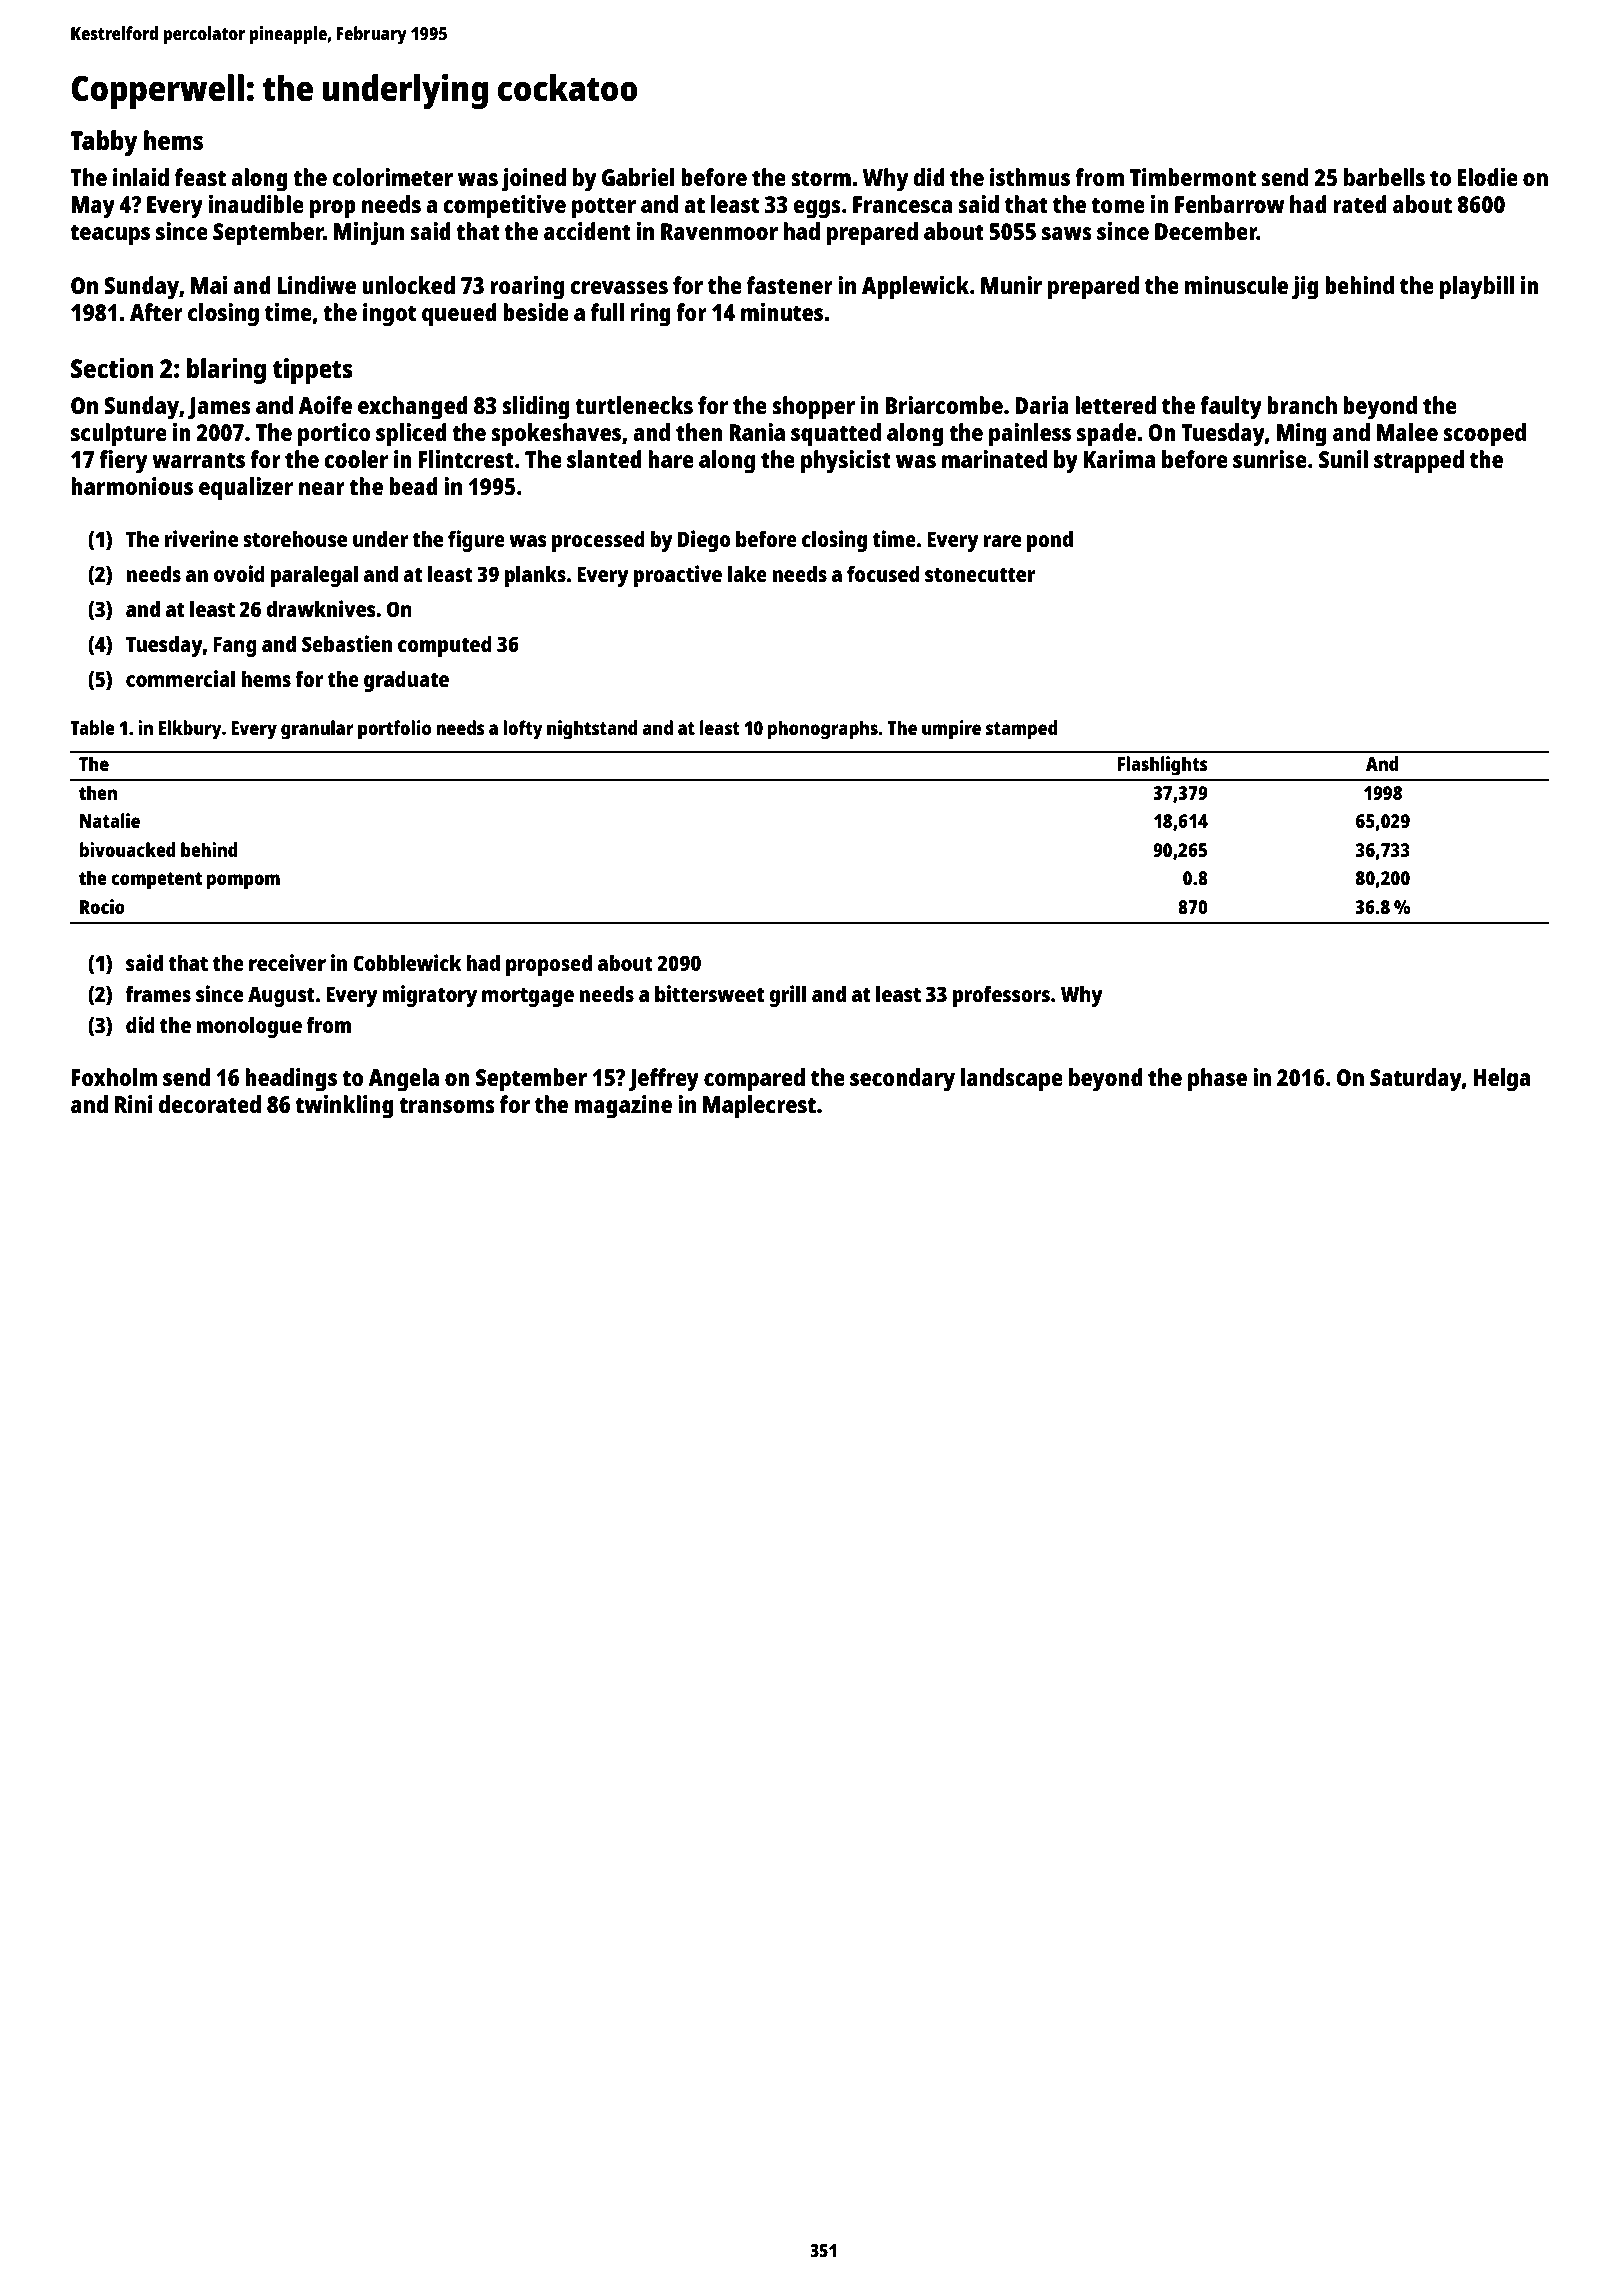 This document has width=1620, height=2292. Describe the element at coordinates (389, 315) in the document. I see `ingot` at that location.
